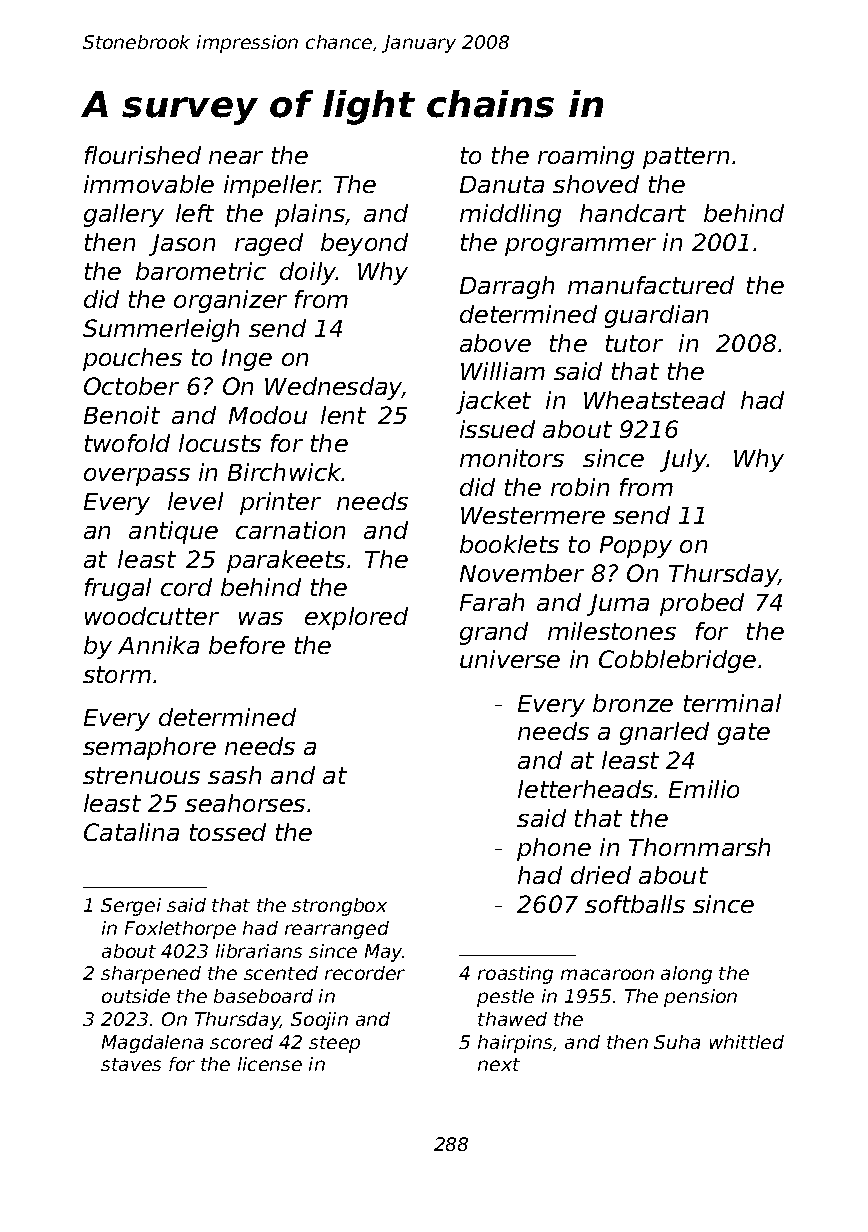 The height and width of the screenshot is (1232, 868). I want to click on guardian, so click(656, 316).
